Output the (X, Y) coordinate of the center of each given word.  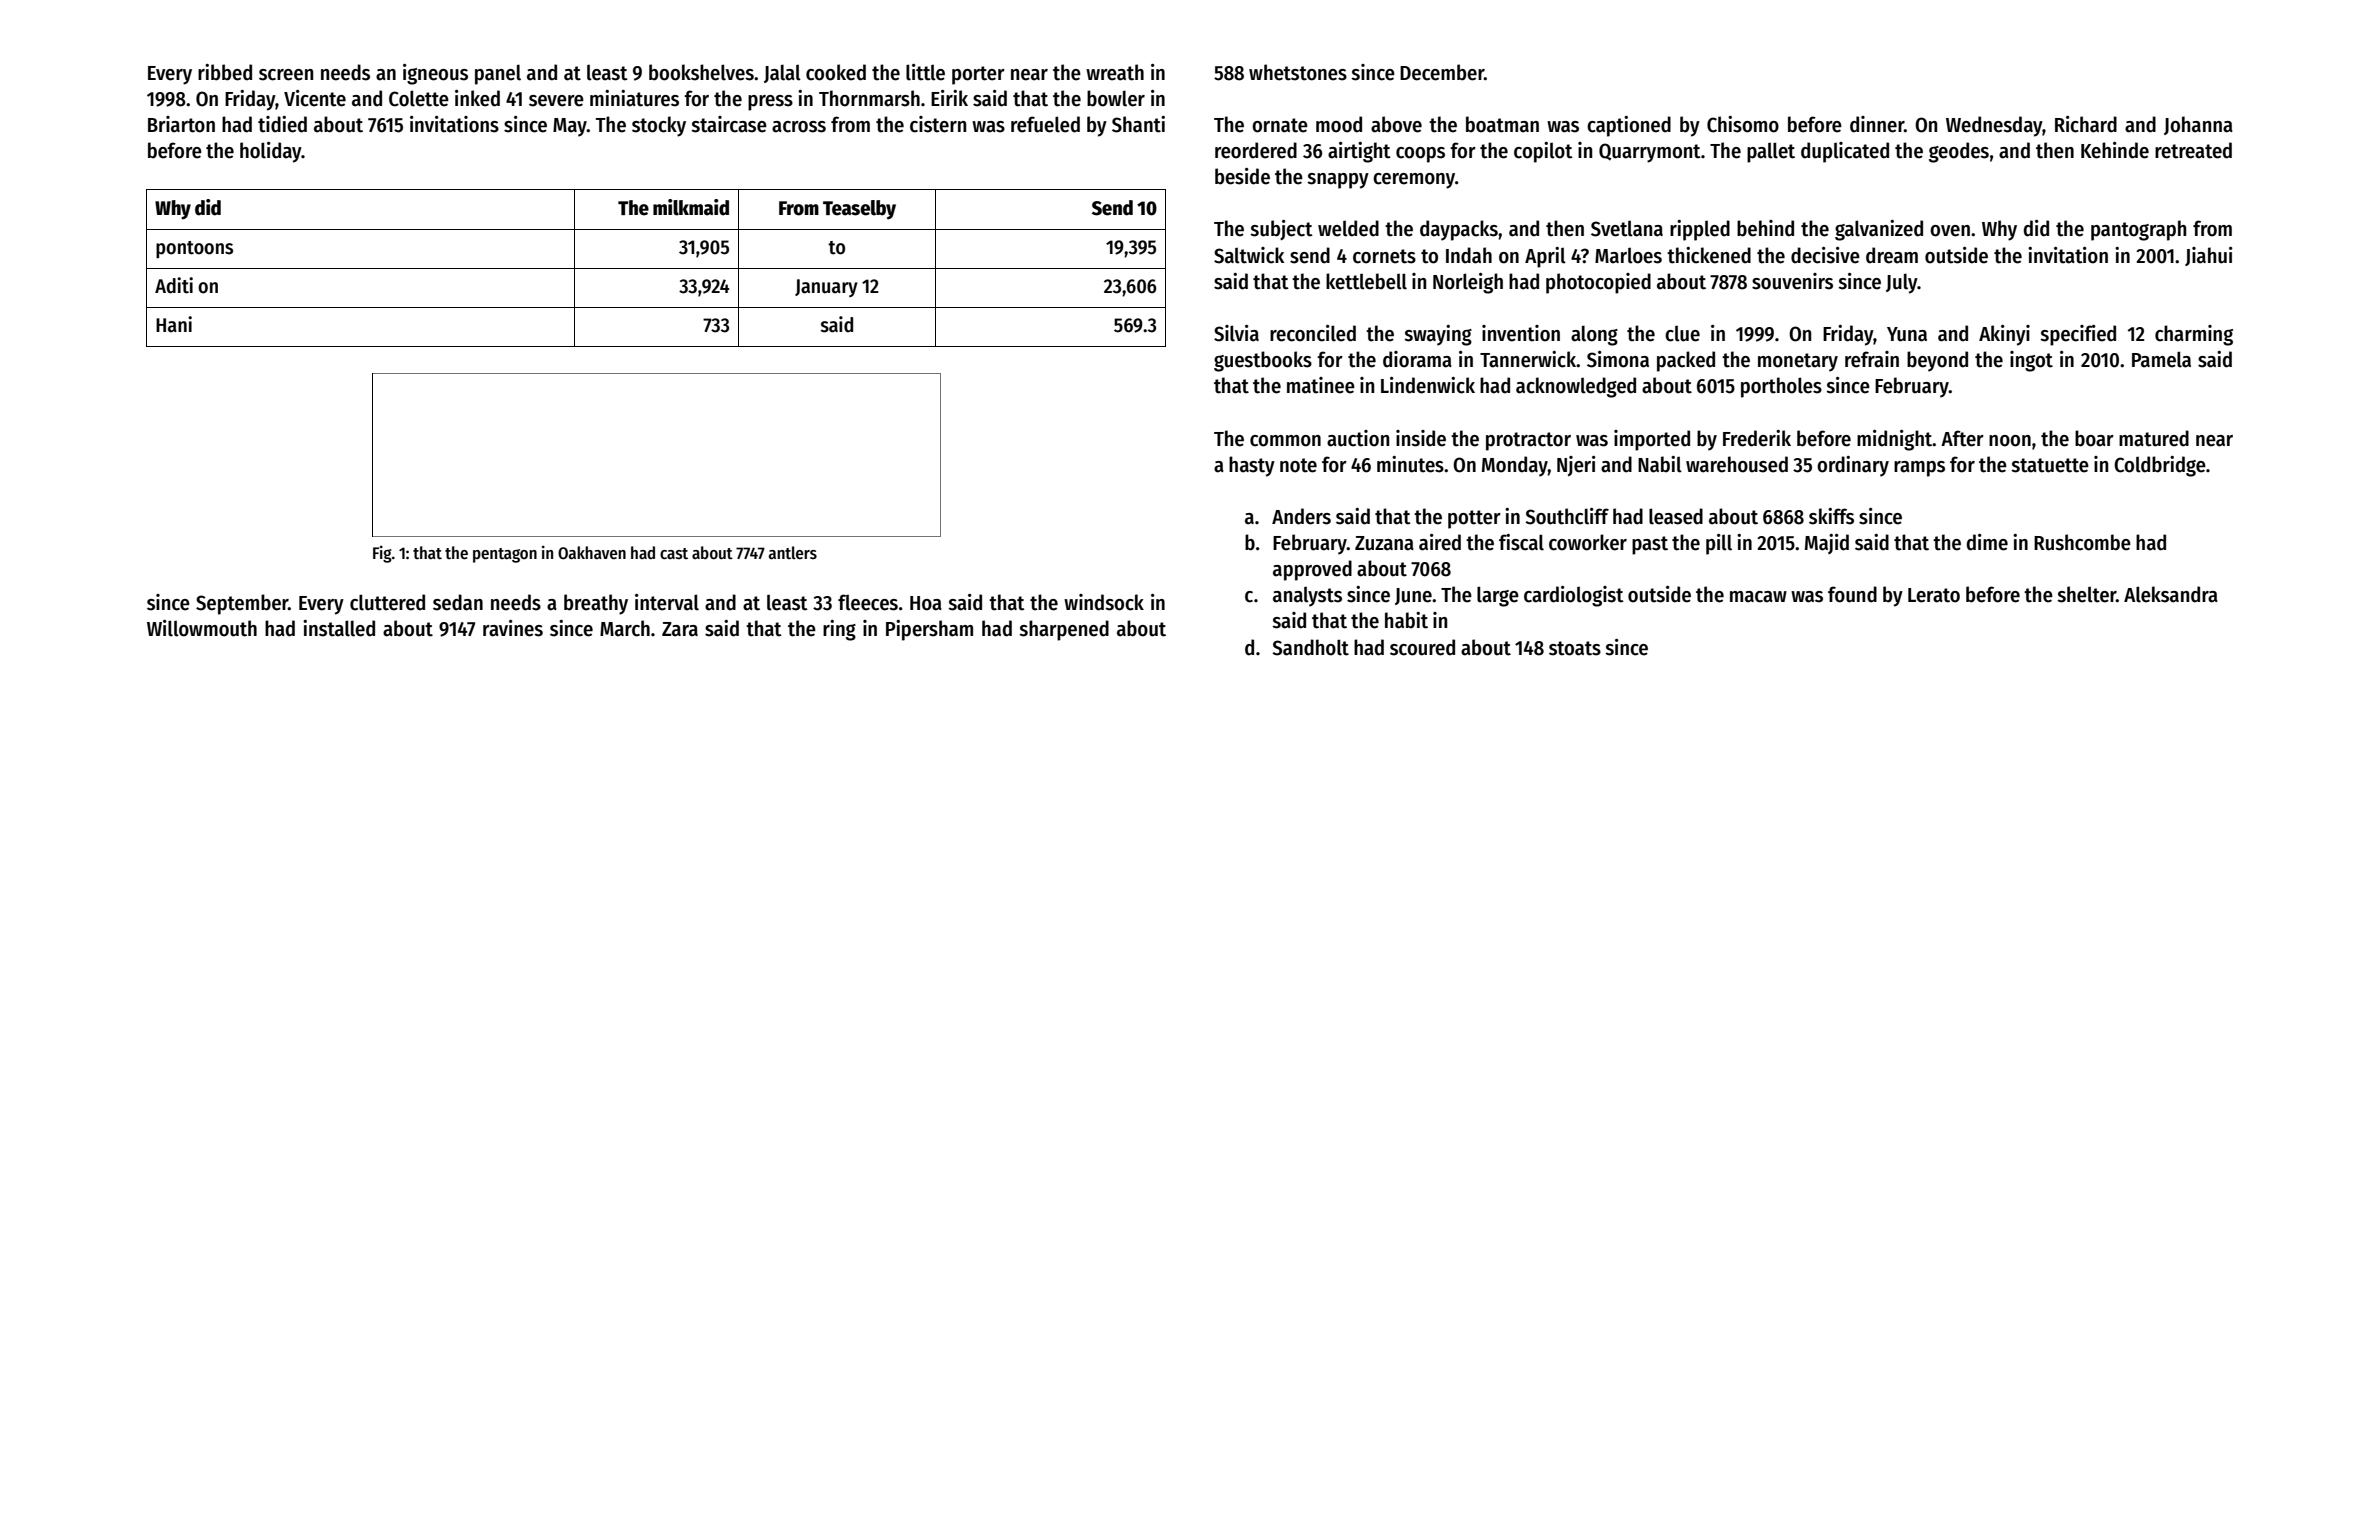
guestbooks (1263, 361)
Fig (382, 554)
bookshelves (701, 72)
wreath (1115, 72)
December (1442, 72)
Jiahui (2209, 256)
